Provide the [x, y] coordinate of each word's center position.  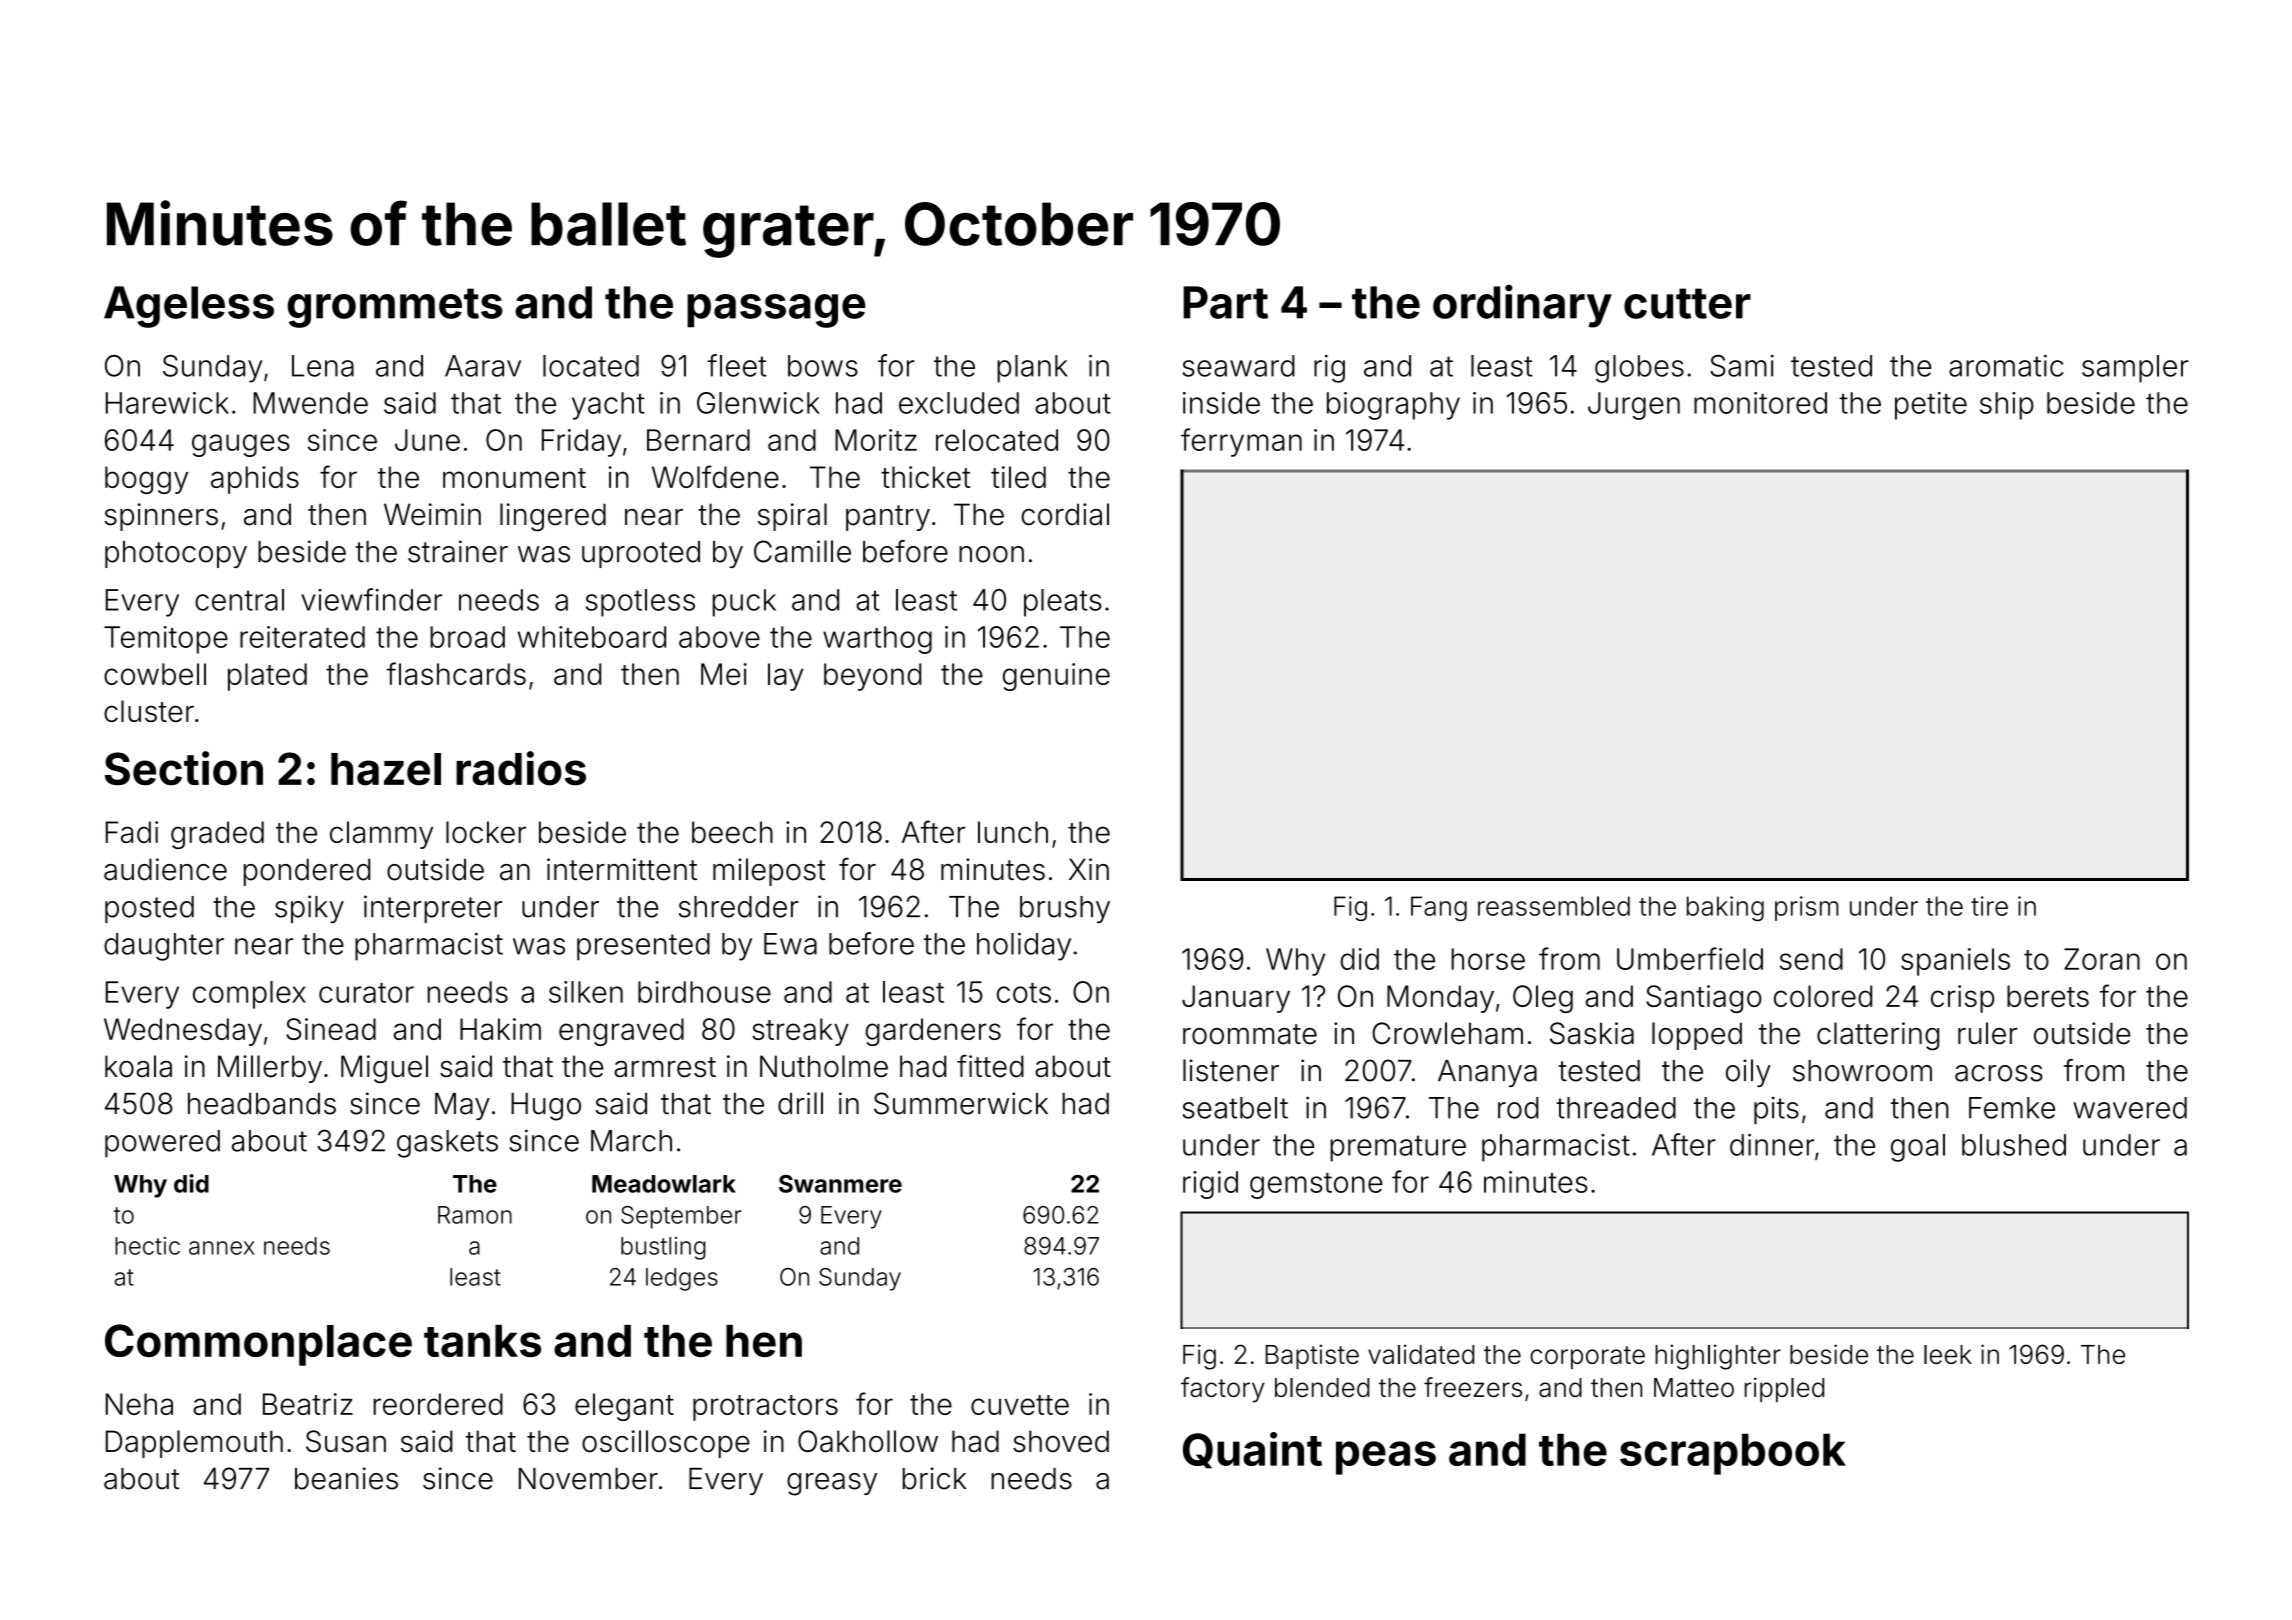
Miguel [384, 1069]
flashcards [456, 673]
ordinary [1522, 306]
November [588, 1479]
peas [1386, 1458]
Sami [1742, 366]
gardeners [933, 1032]
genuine [1056, 677]
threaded [1616, 1108]
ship [2007, 406]
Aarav [483, 366]
